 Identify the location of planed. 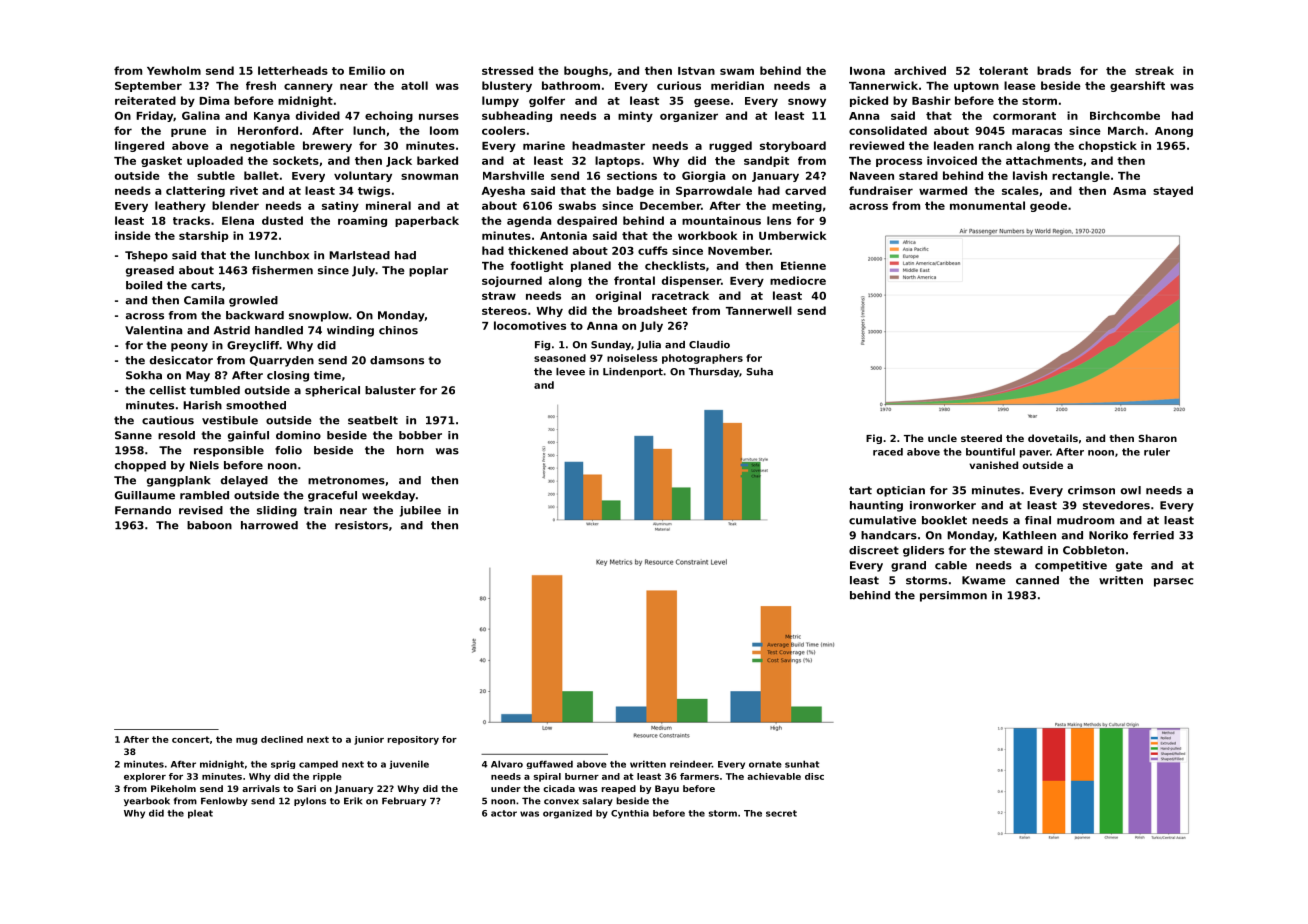
(591, 266).
